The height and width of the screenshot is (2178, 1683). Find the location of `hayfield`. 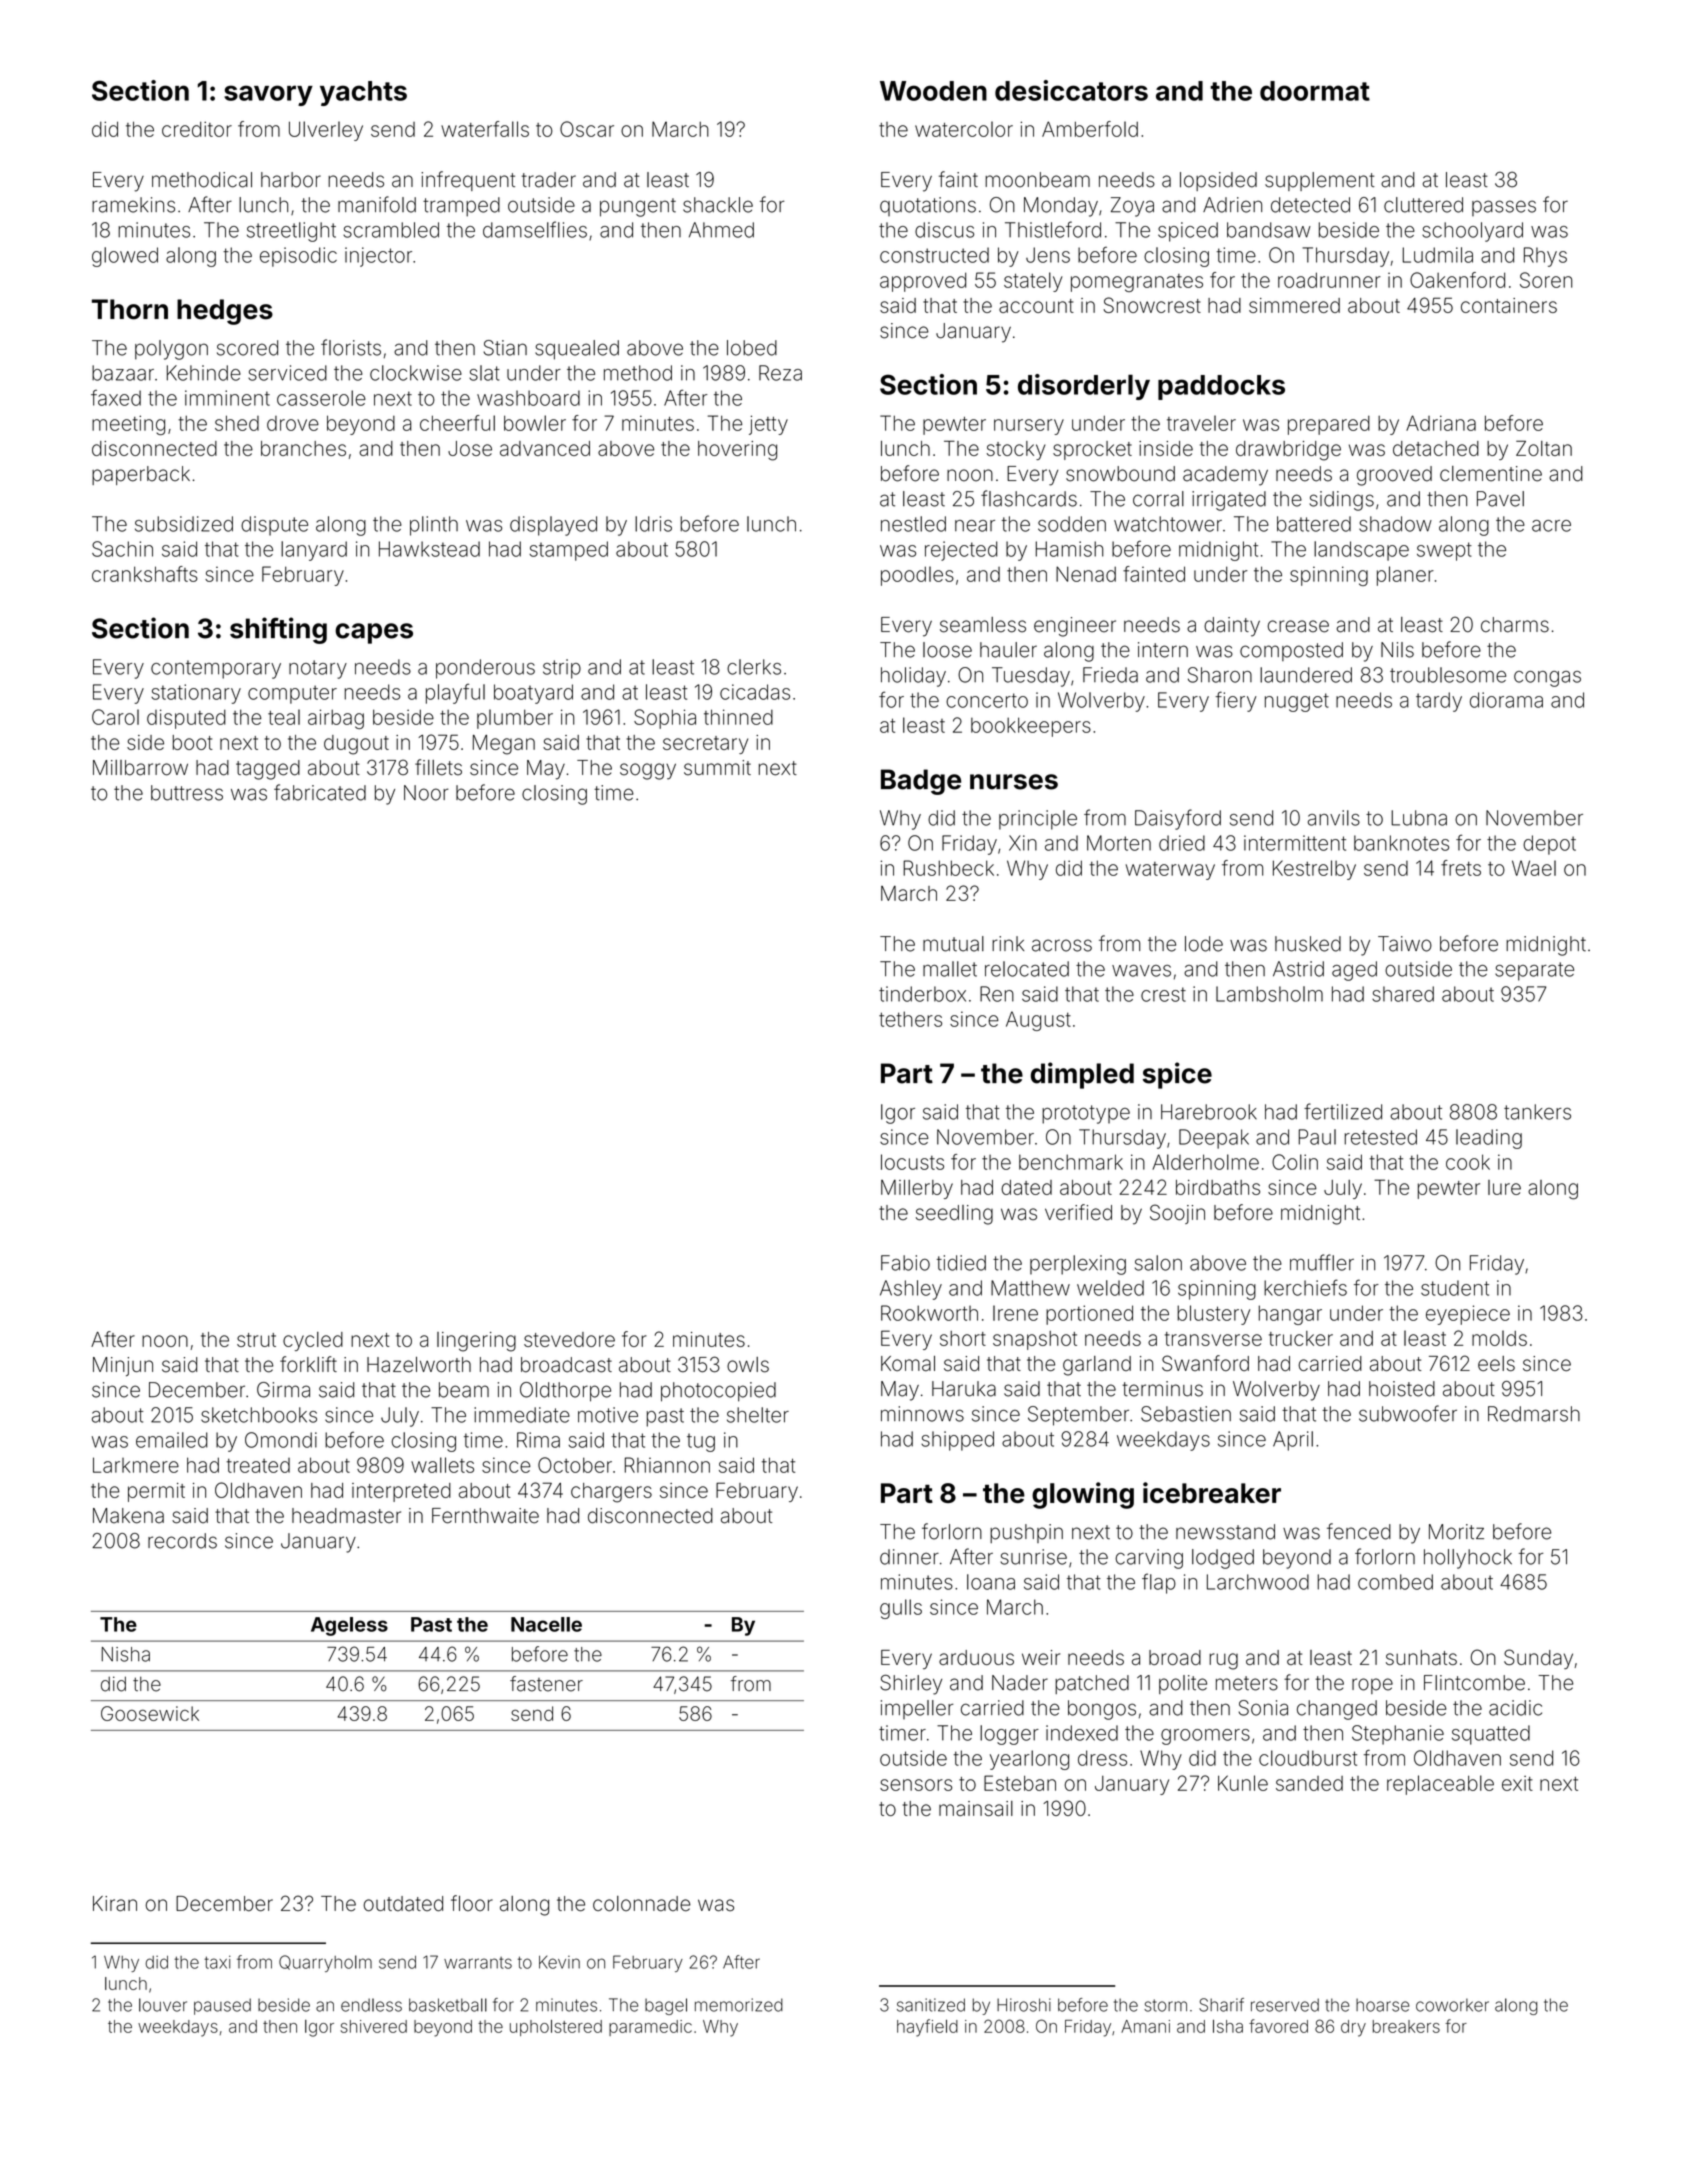

hayfield is located at coordinates (927, 2028).
